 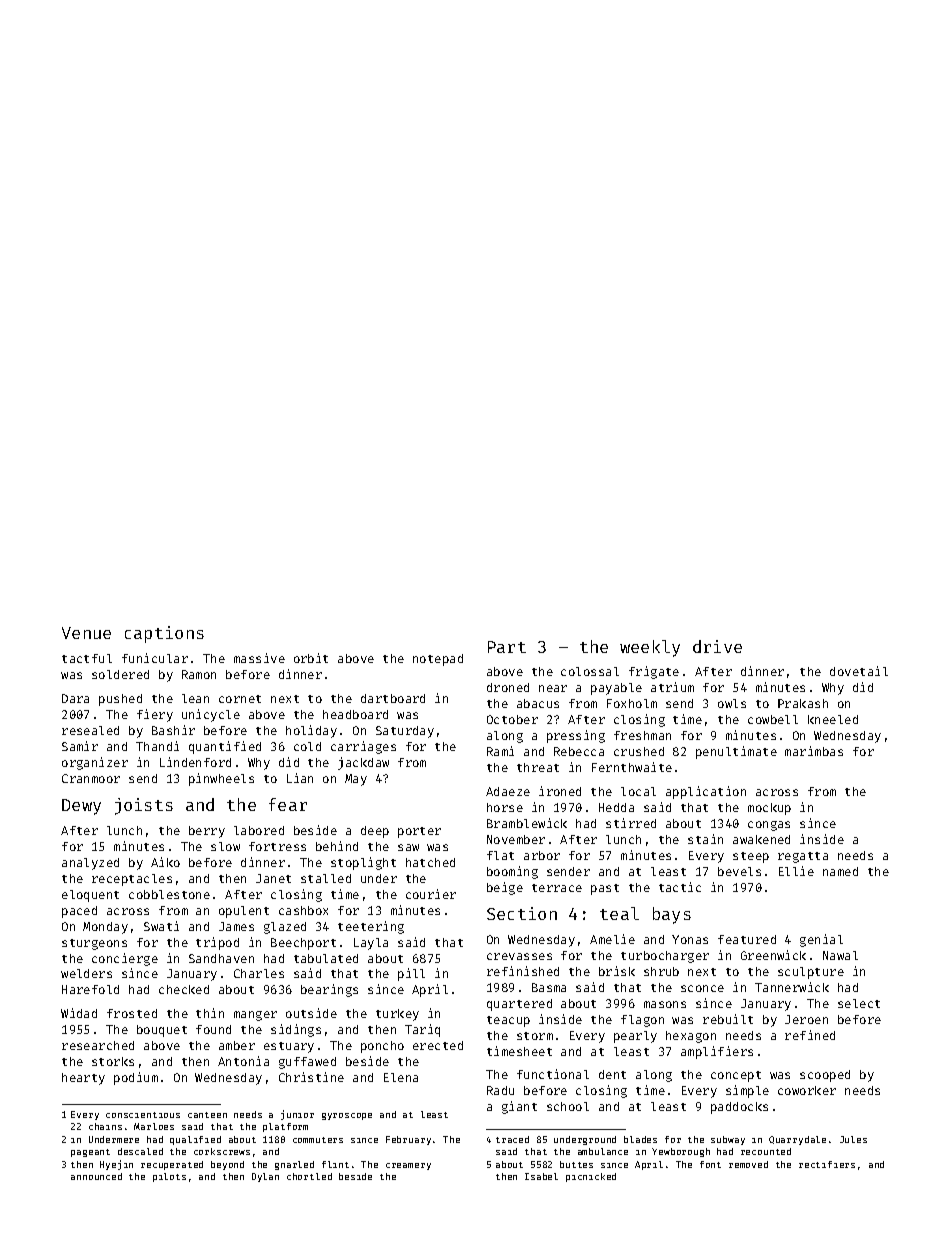 What do you see at coordinates (144, 806) in the screenshot?
I see `joists` at bounding box center [144, 806].
